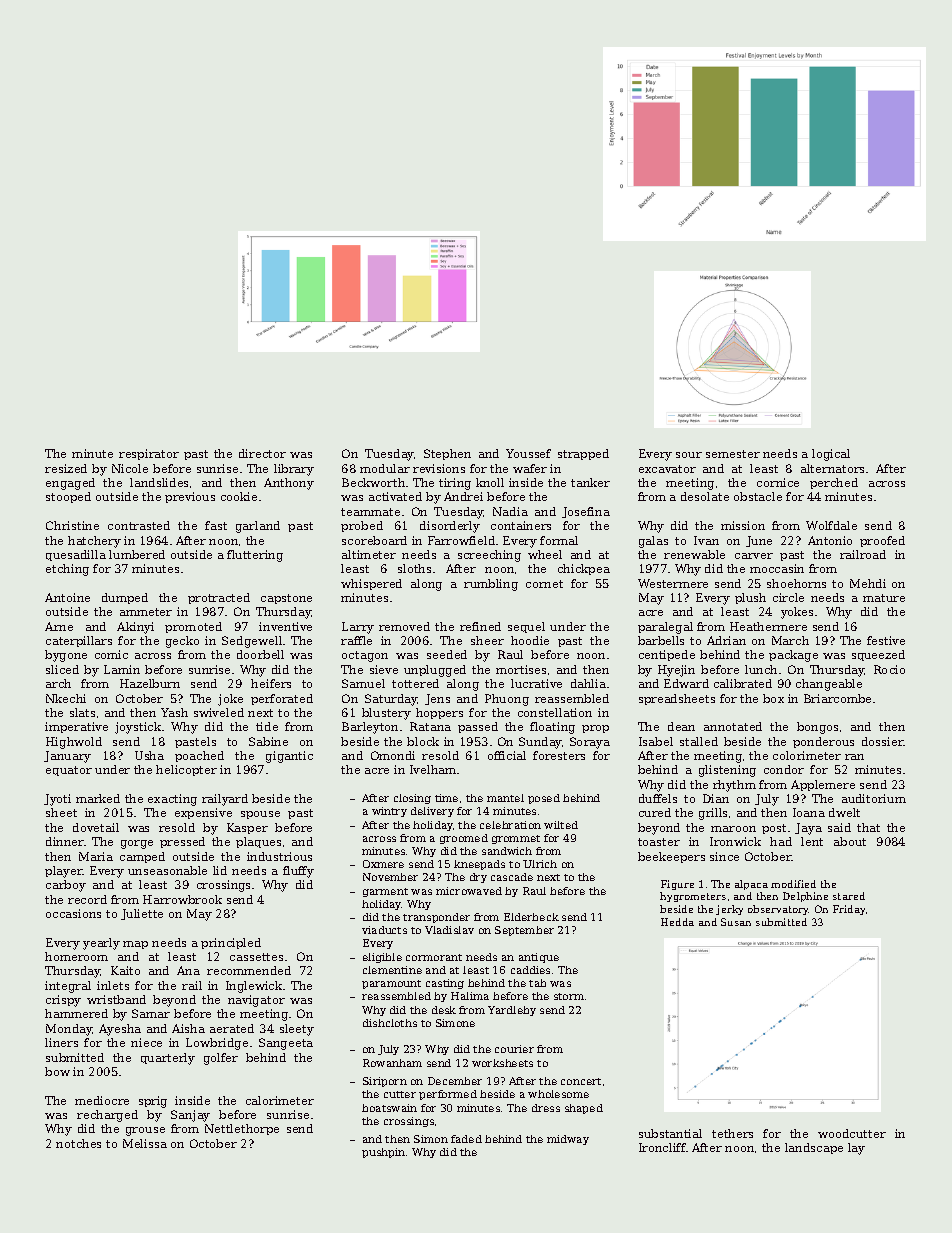  Describe the element at coordinates (67, 570) in the document. I see `etching` at that location.
